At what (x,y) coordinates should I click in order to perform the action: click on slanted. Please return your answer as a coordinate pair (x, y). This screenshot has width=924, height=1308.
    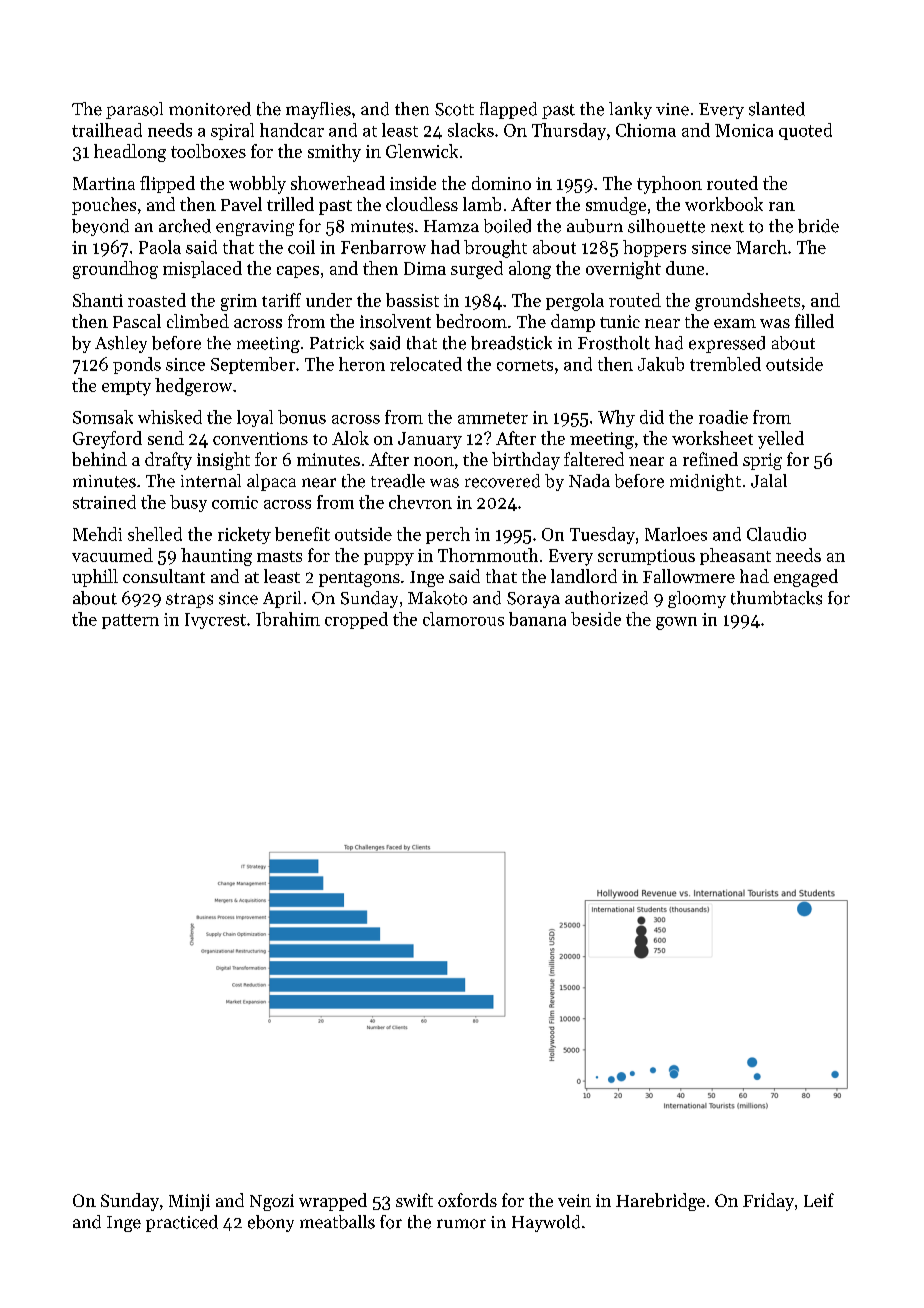
    Looking at the image, I should click on (777, 109).
